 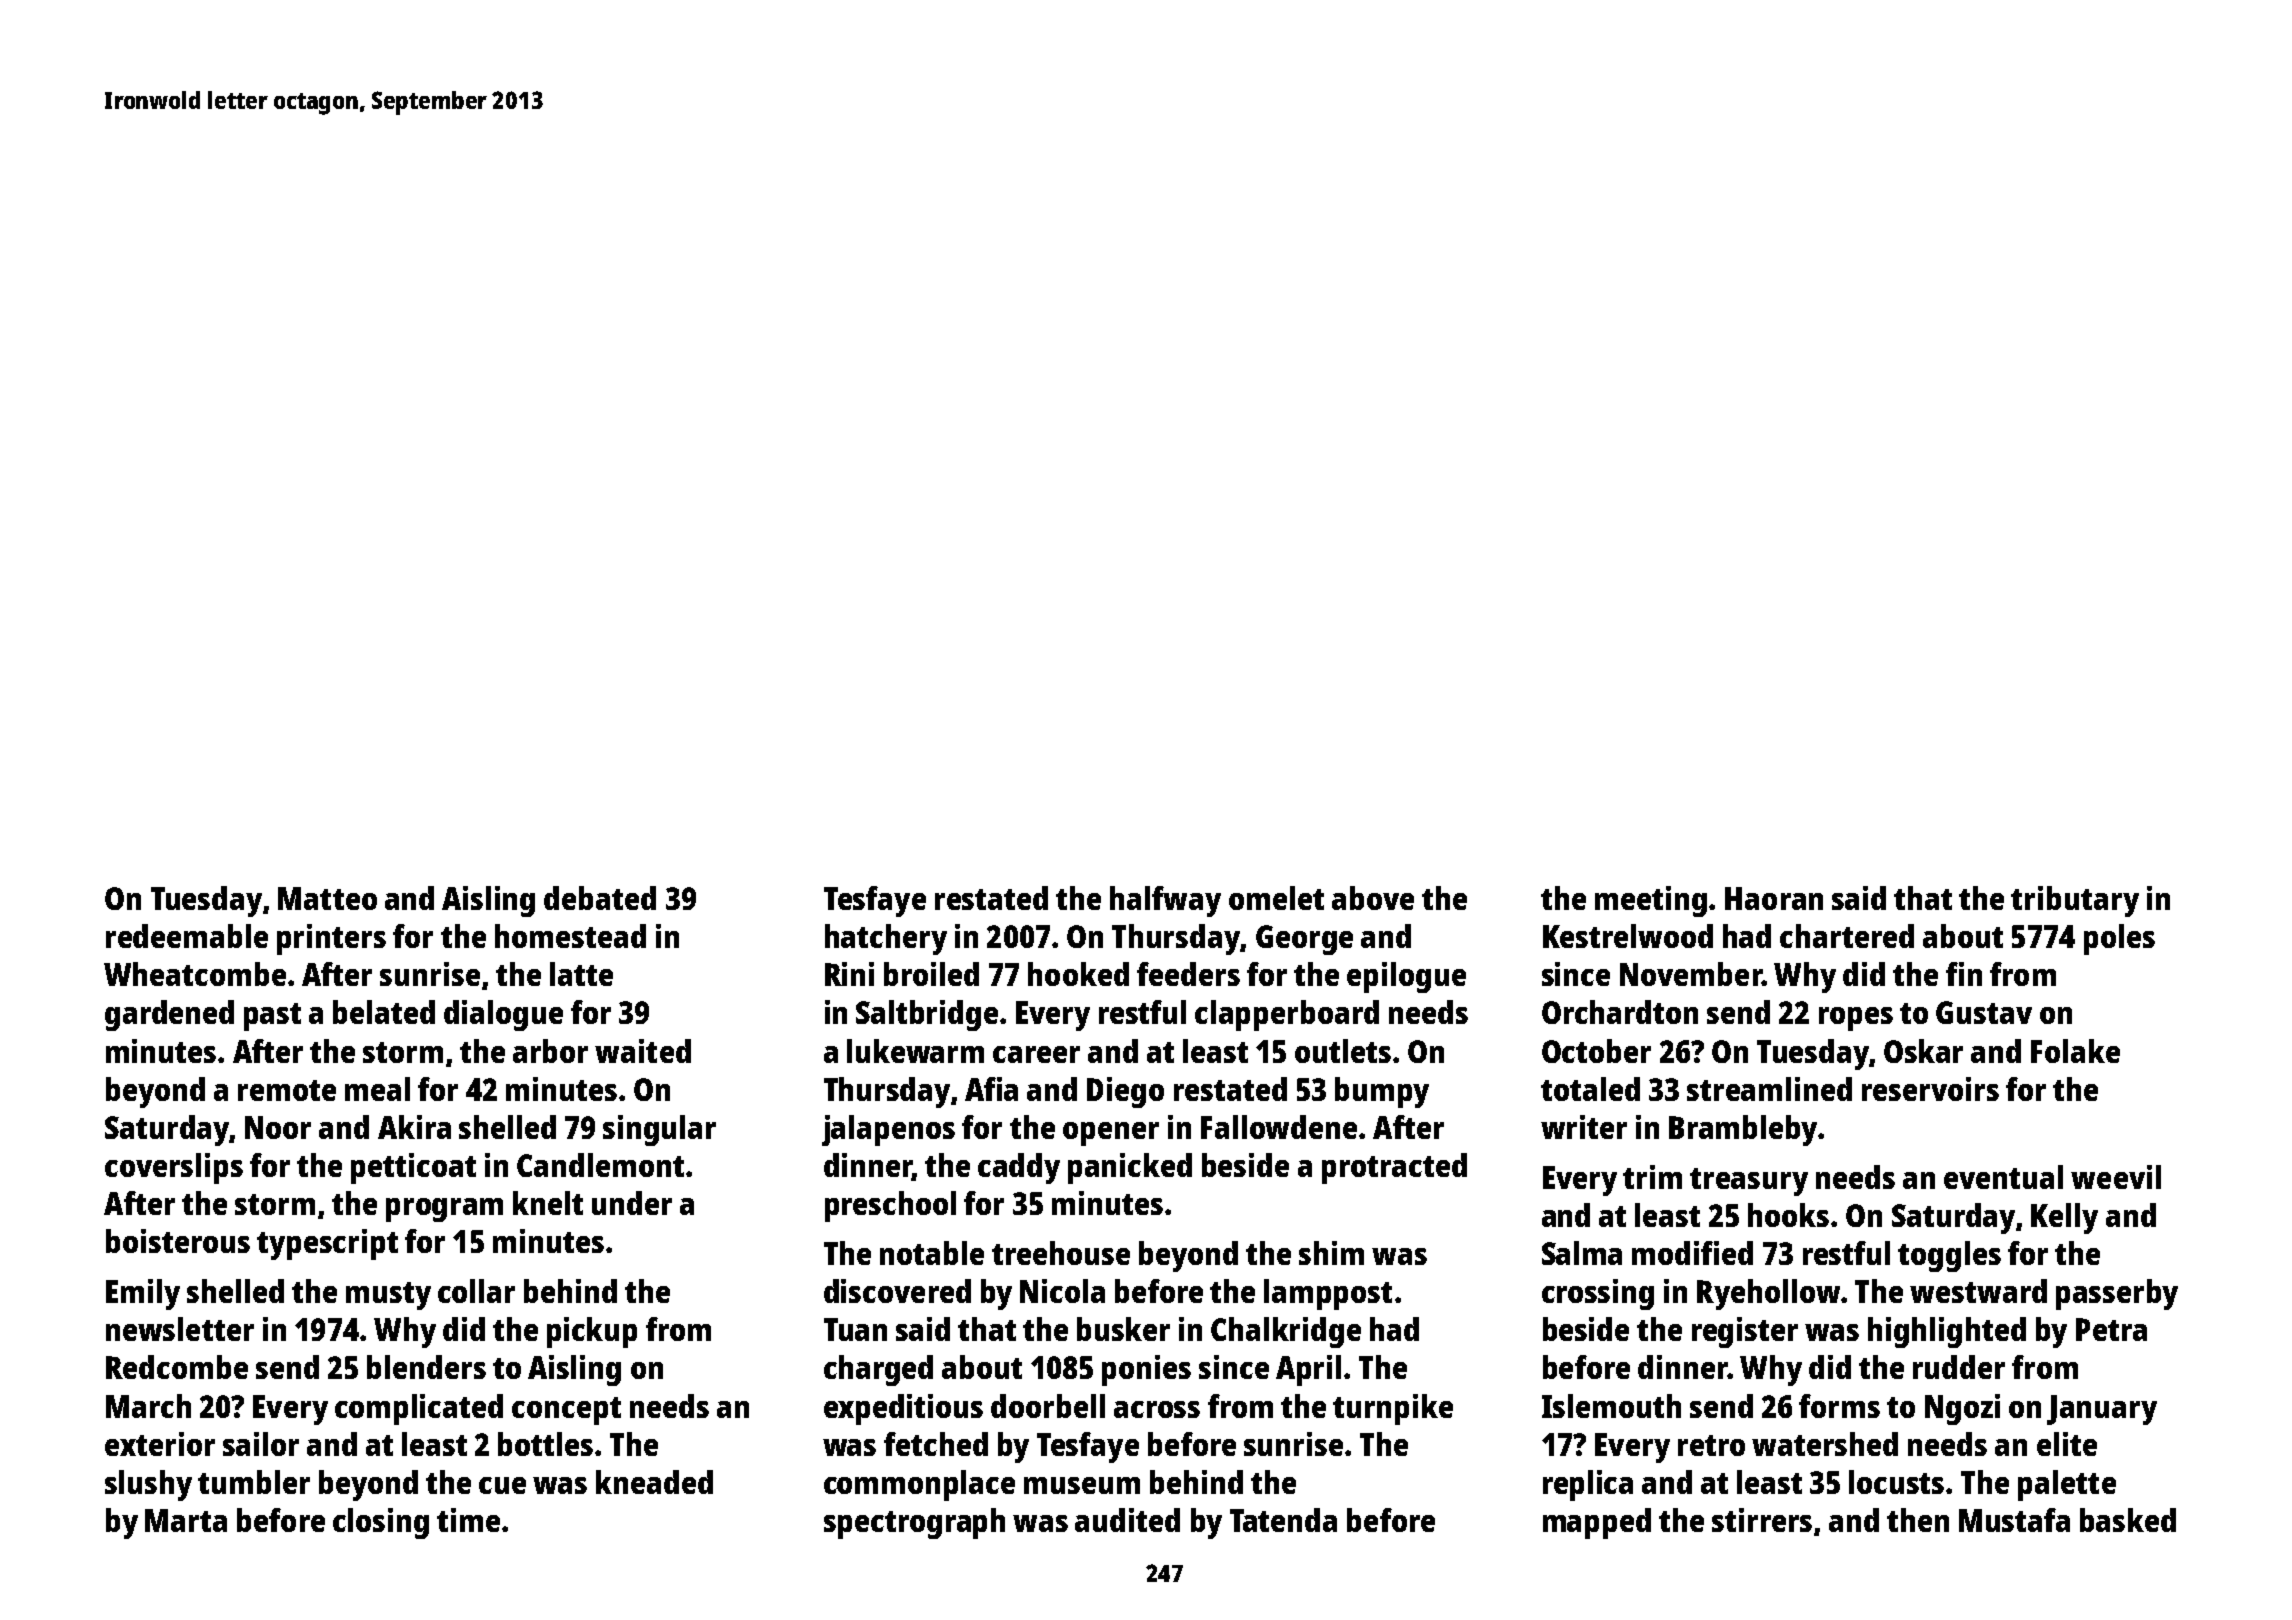 What do you see at coordinates (381, 1523) in the document?
I see `closing` at bounding box center [381, 1523].
